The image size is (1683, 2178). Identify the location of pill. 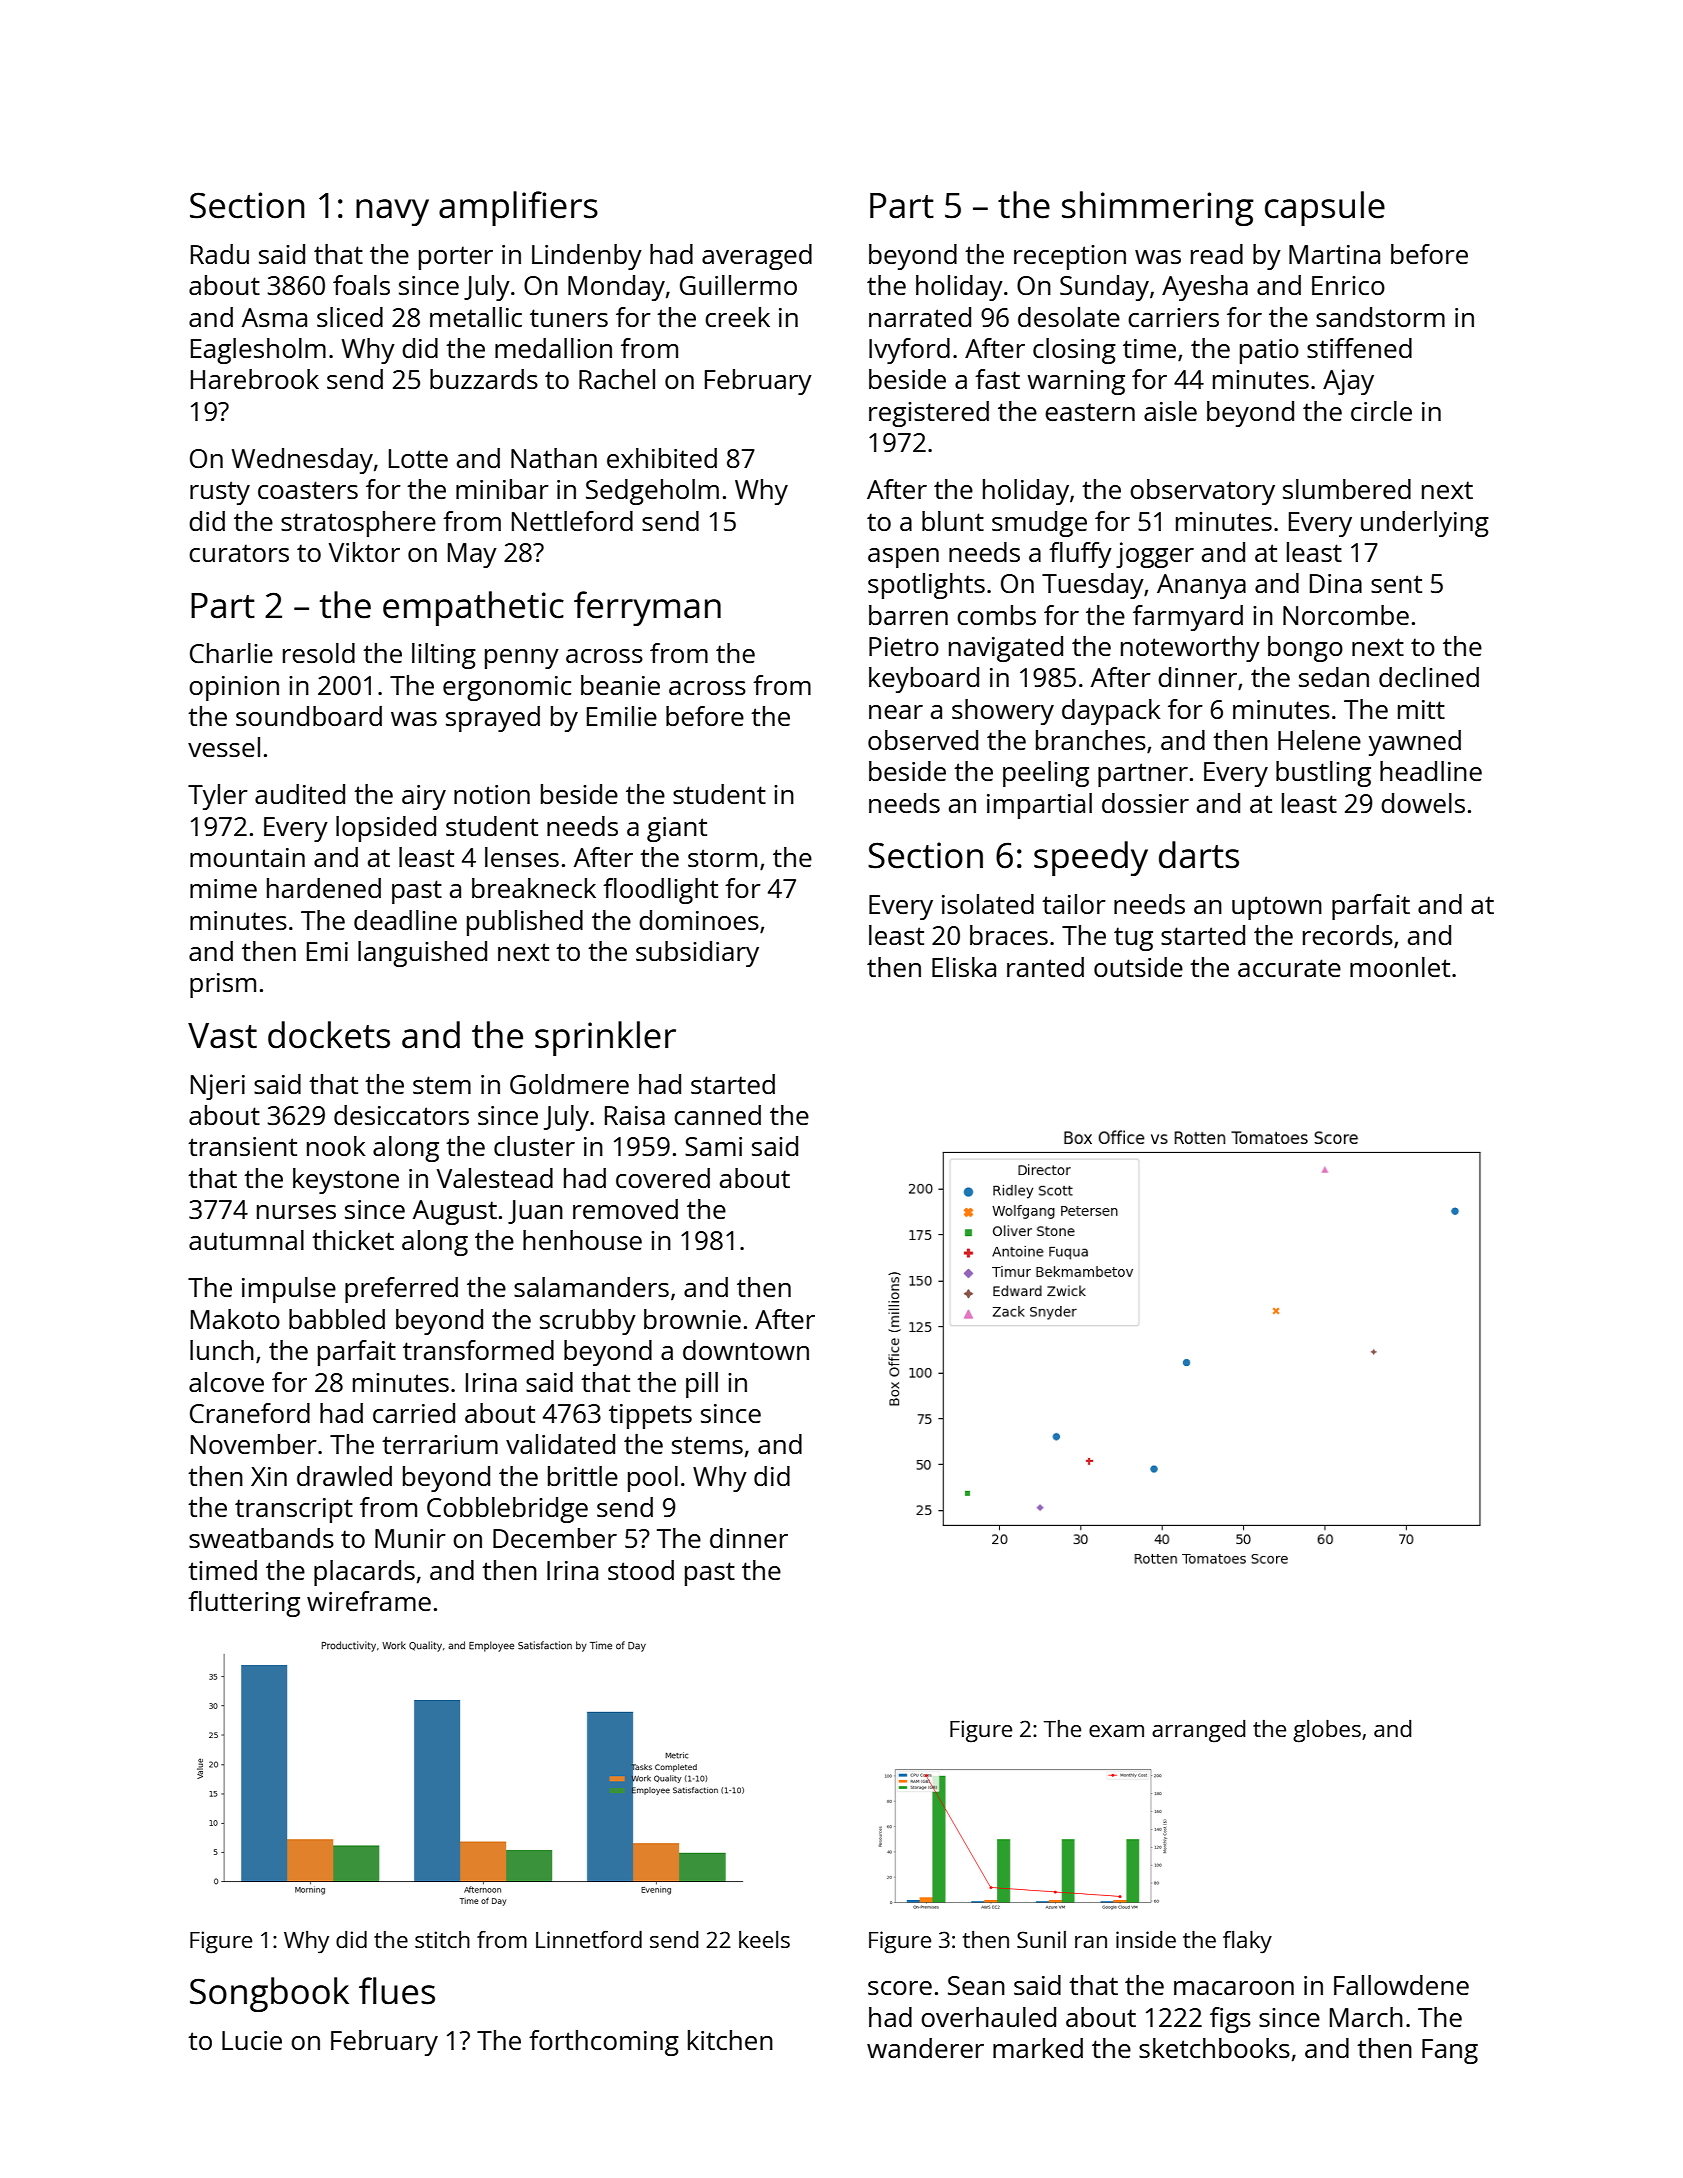
(702, 1385).
